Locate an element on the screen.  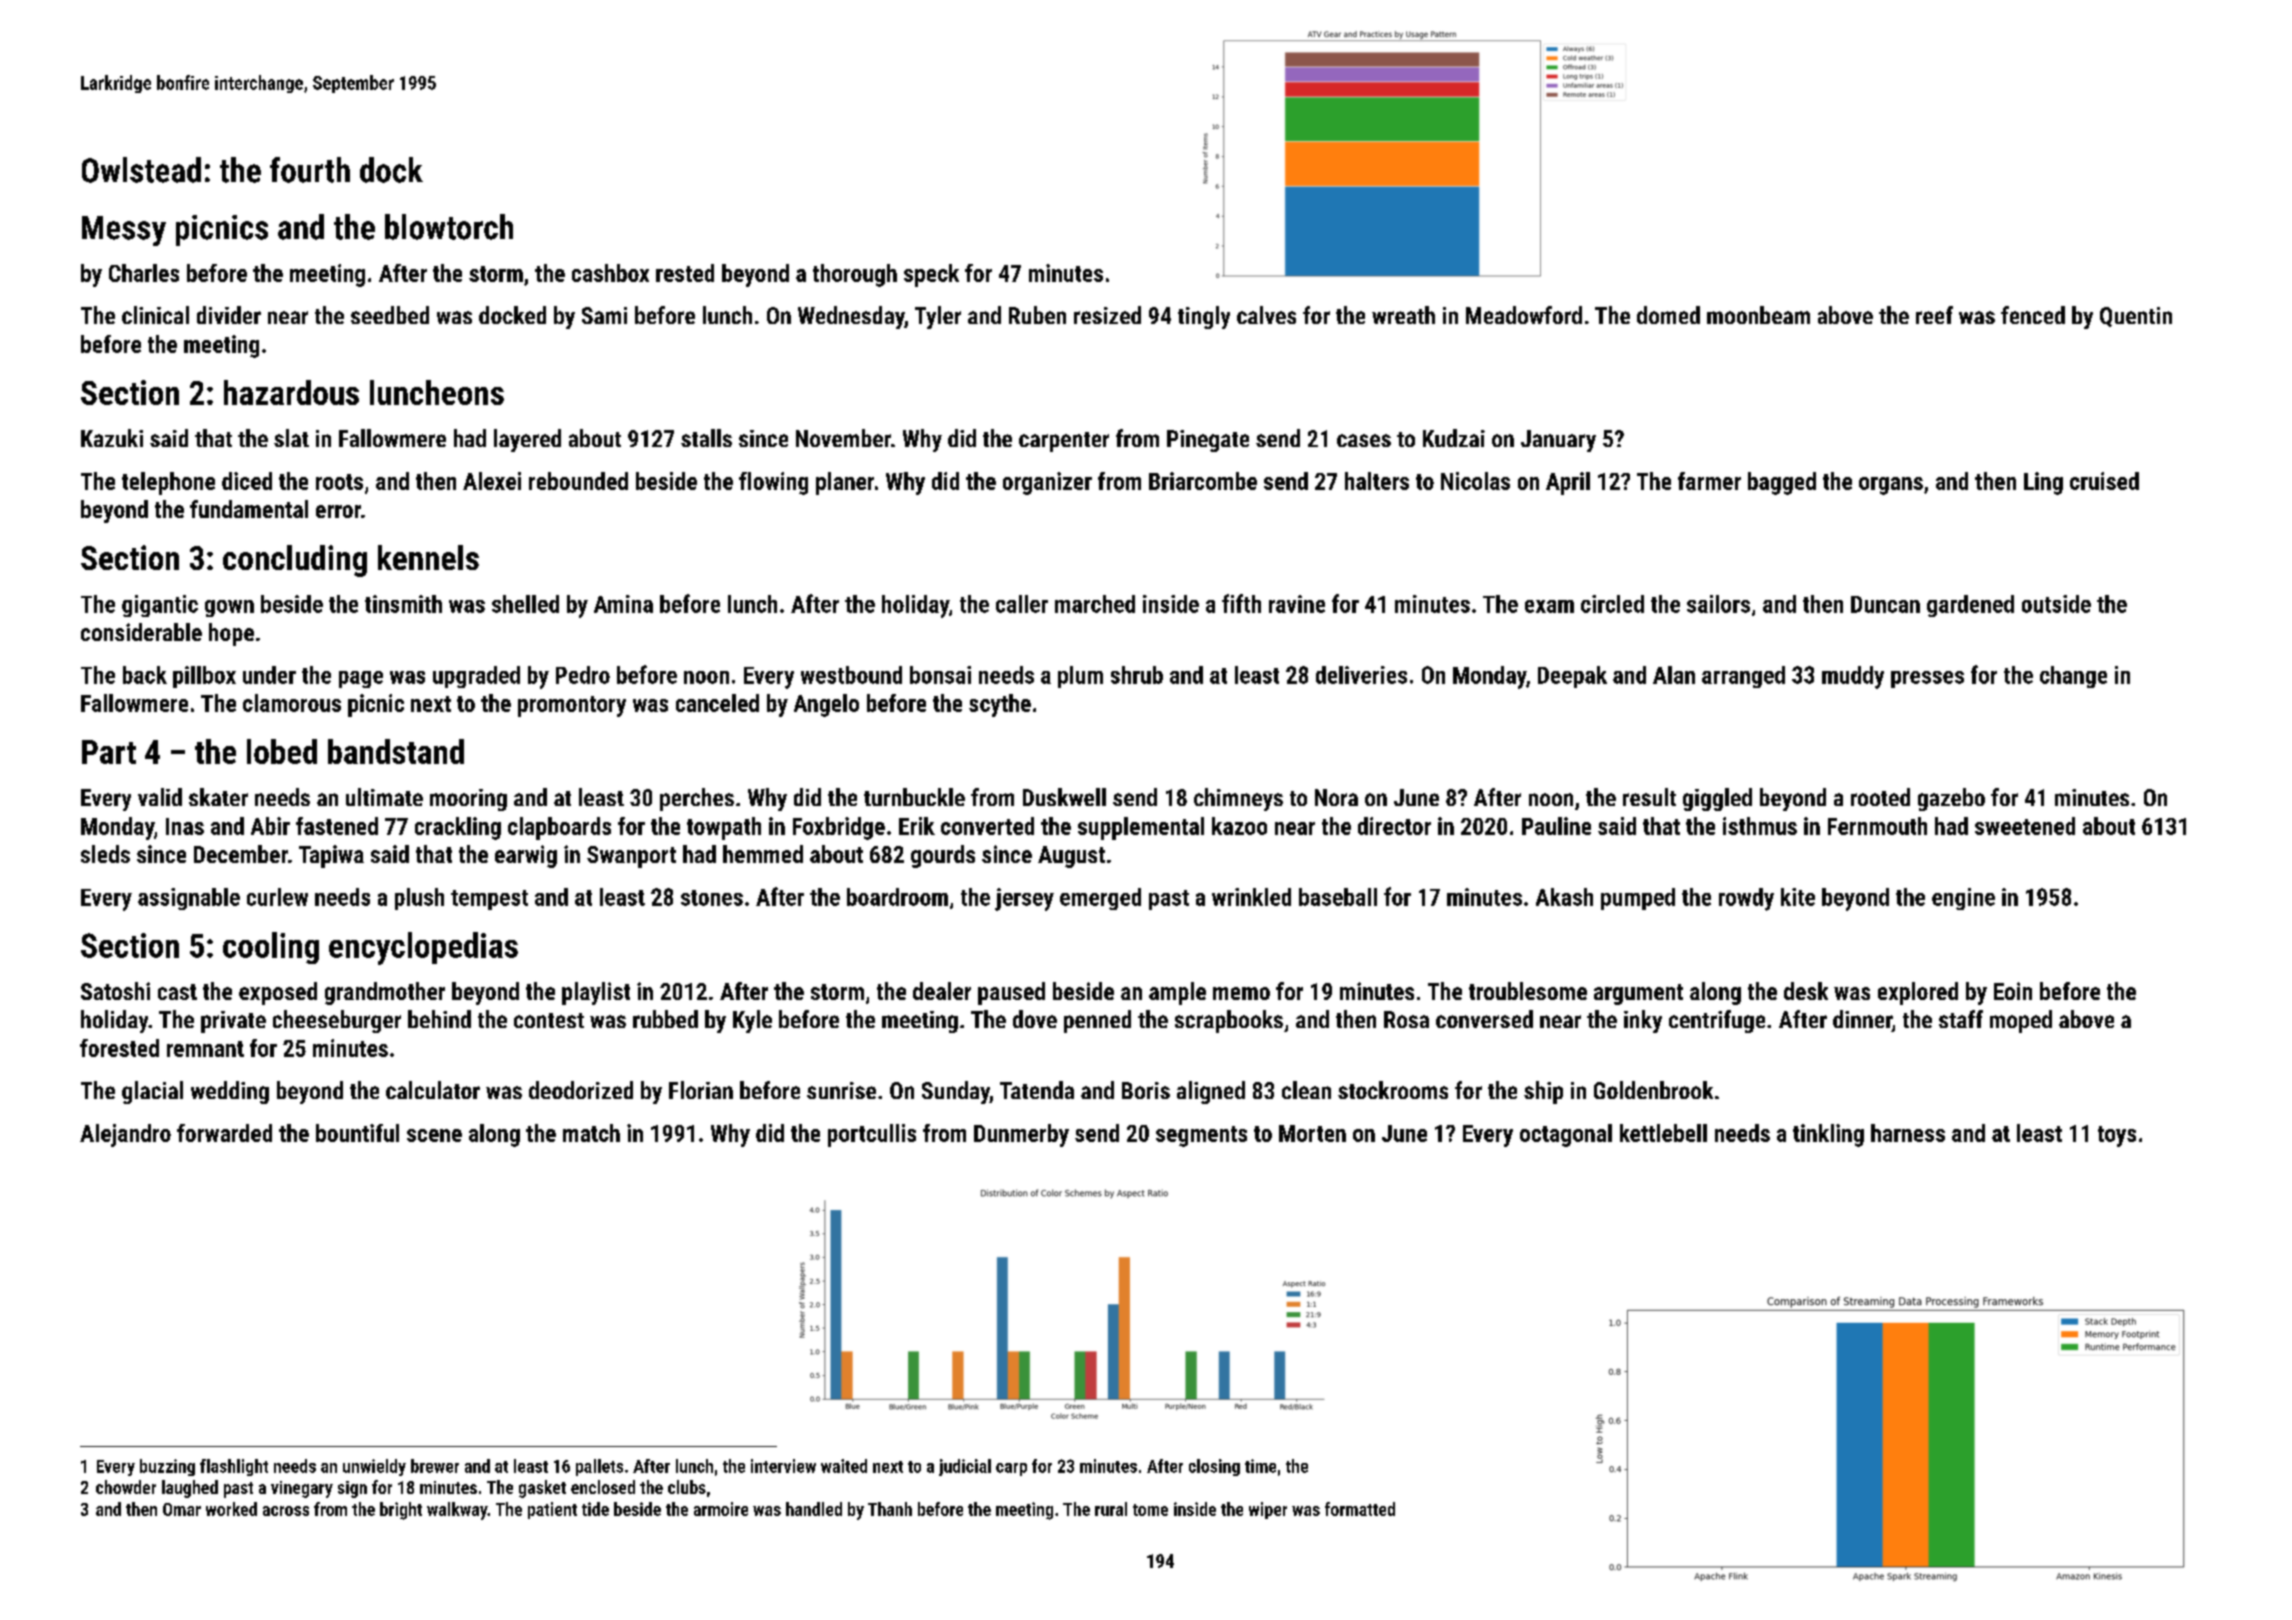
speck is located at coordinates (931, 275).
